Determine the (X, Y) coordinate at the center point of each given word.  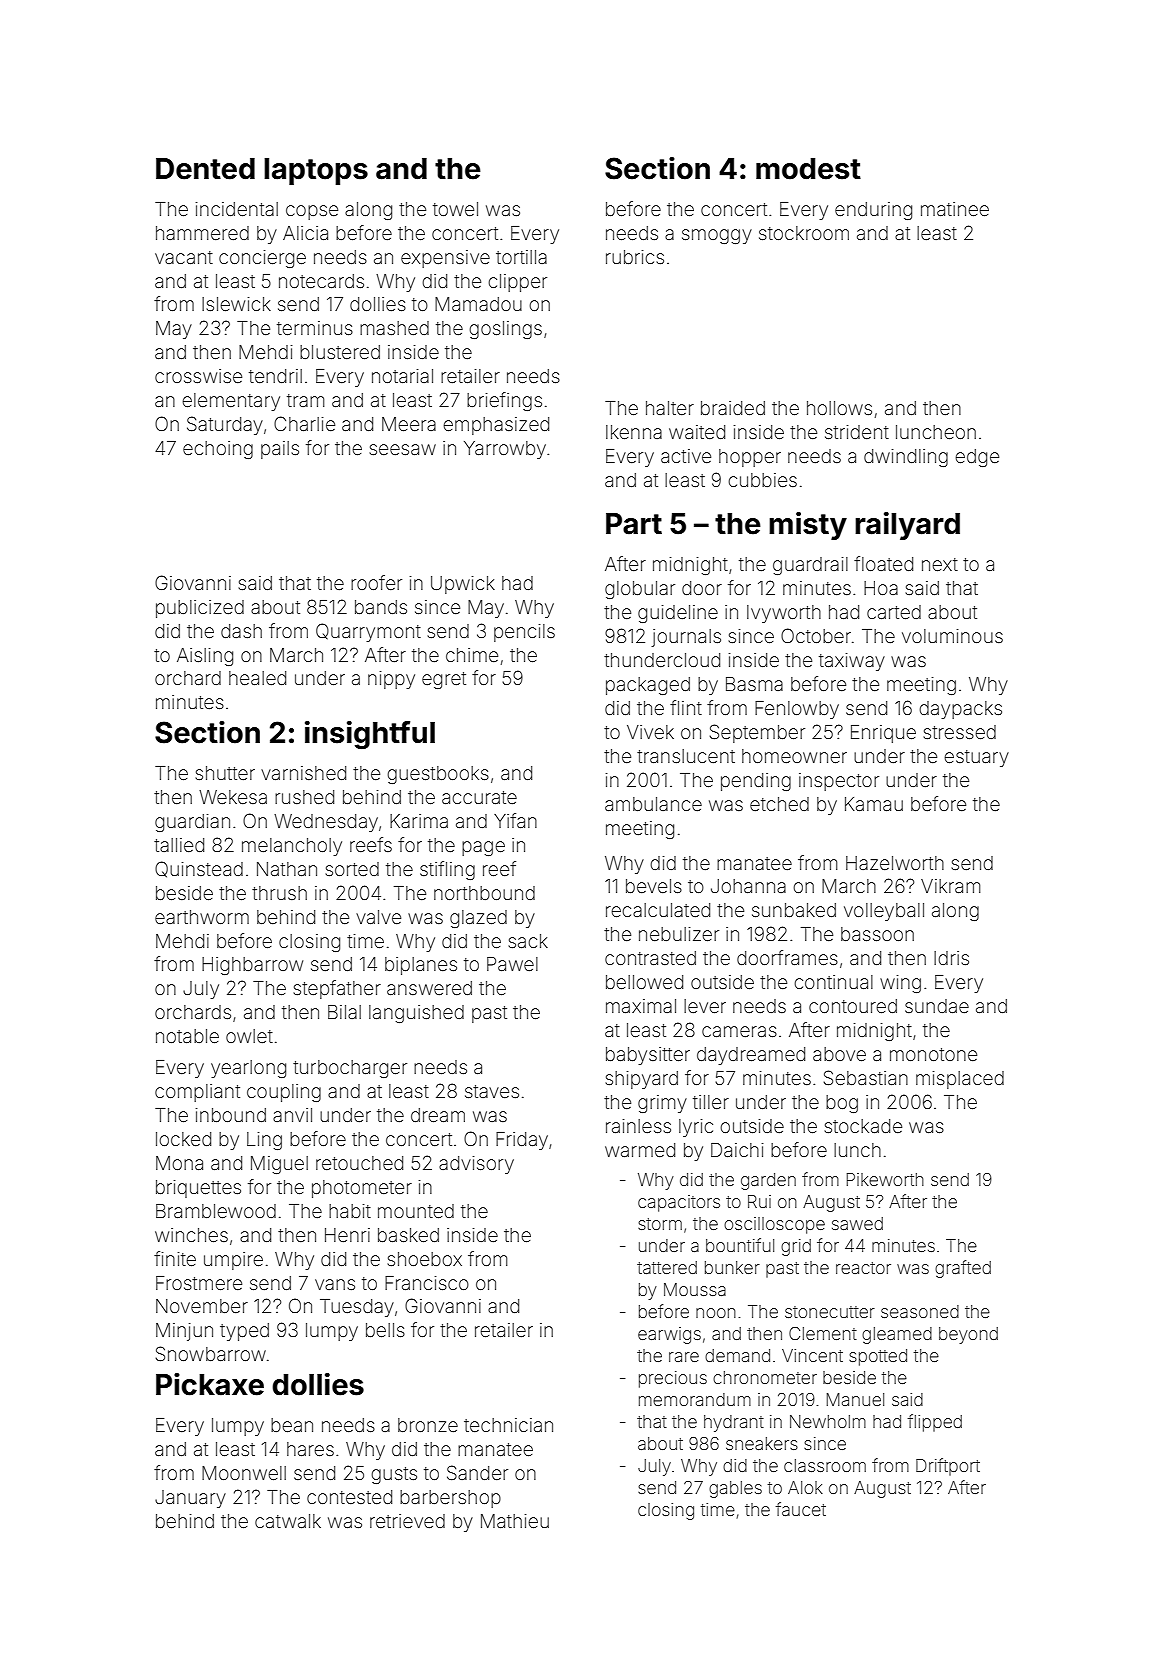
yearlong (248, 1069)
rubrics (635, 257)
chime (472, 655)
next (940, 564)
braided (733, 408)
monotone (933, 1054)
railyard (907, 526)
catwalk (288, 1521)
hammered (202, 233)
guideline (678, 614)
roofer (376, 582)
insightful (370, 735)
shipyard (642, 1080)
